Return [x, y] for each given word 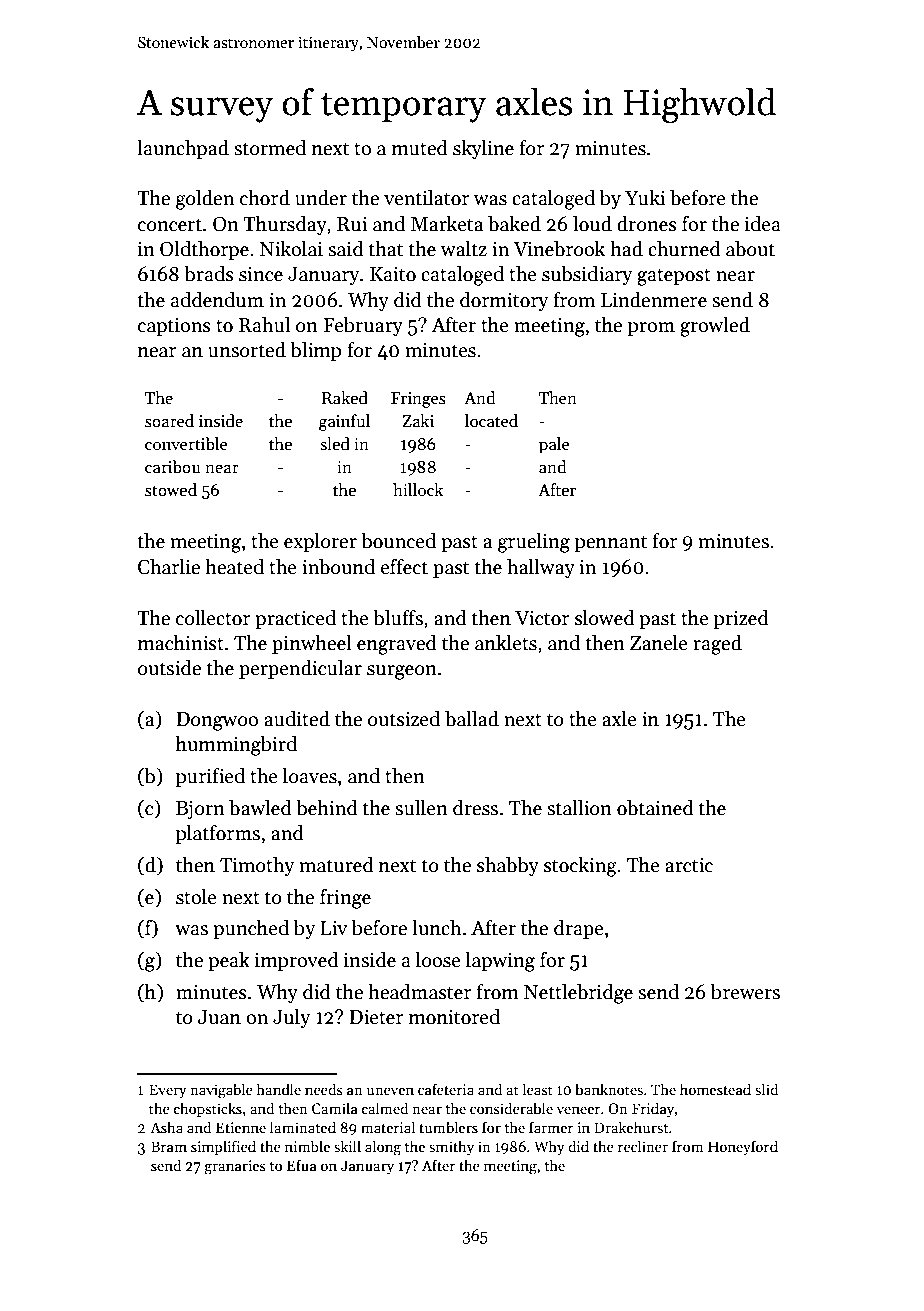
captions [174, 327]
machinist [181, 643]
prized [741, 619]
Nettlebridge [578, 994]
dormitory [504, 301]
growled [715, 327]
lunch [436, 928]
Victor [542, 618]
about [750, 249]
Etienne [241, 1127]
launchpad [183, 149]
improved [297, 961]
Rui [352, 224]
